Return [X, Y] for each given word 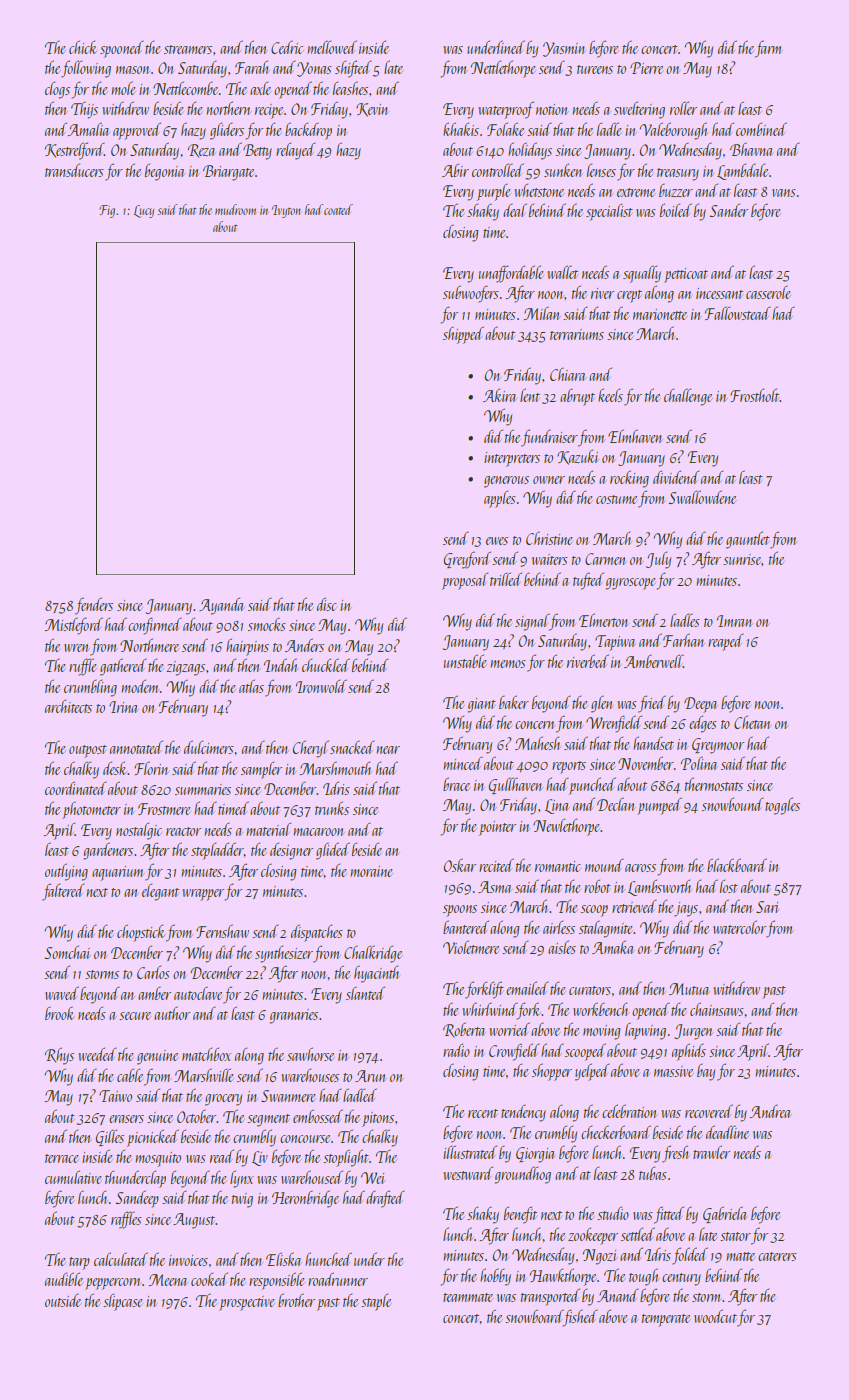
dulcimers [209, 747]
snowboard [534, 1316]
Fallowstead [738, 313]
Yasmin [564, 49]
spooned [122, 49]
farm [768, 49]
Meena [168, 1280]
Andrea [770, 1111]
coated [338, 209]
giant [482, 705]
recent [483, 1113]
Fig [107, 211]
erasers [126, 1119]
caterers [777, 1256]
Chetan [752, 722]
